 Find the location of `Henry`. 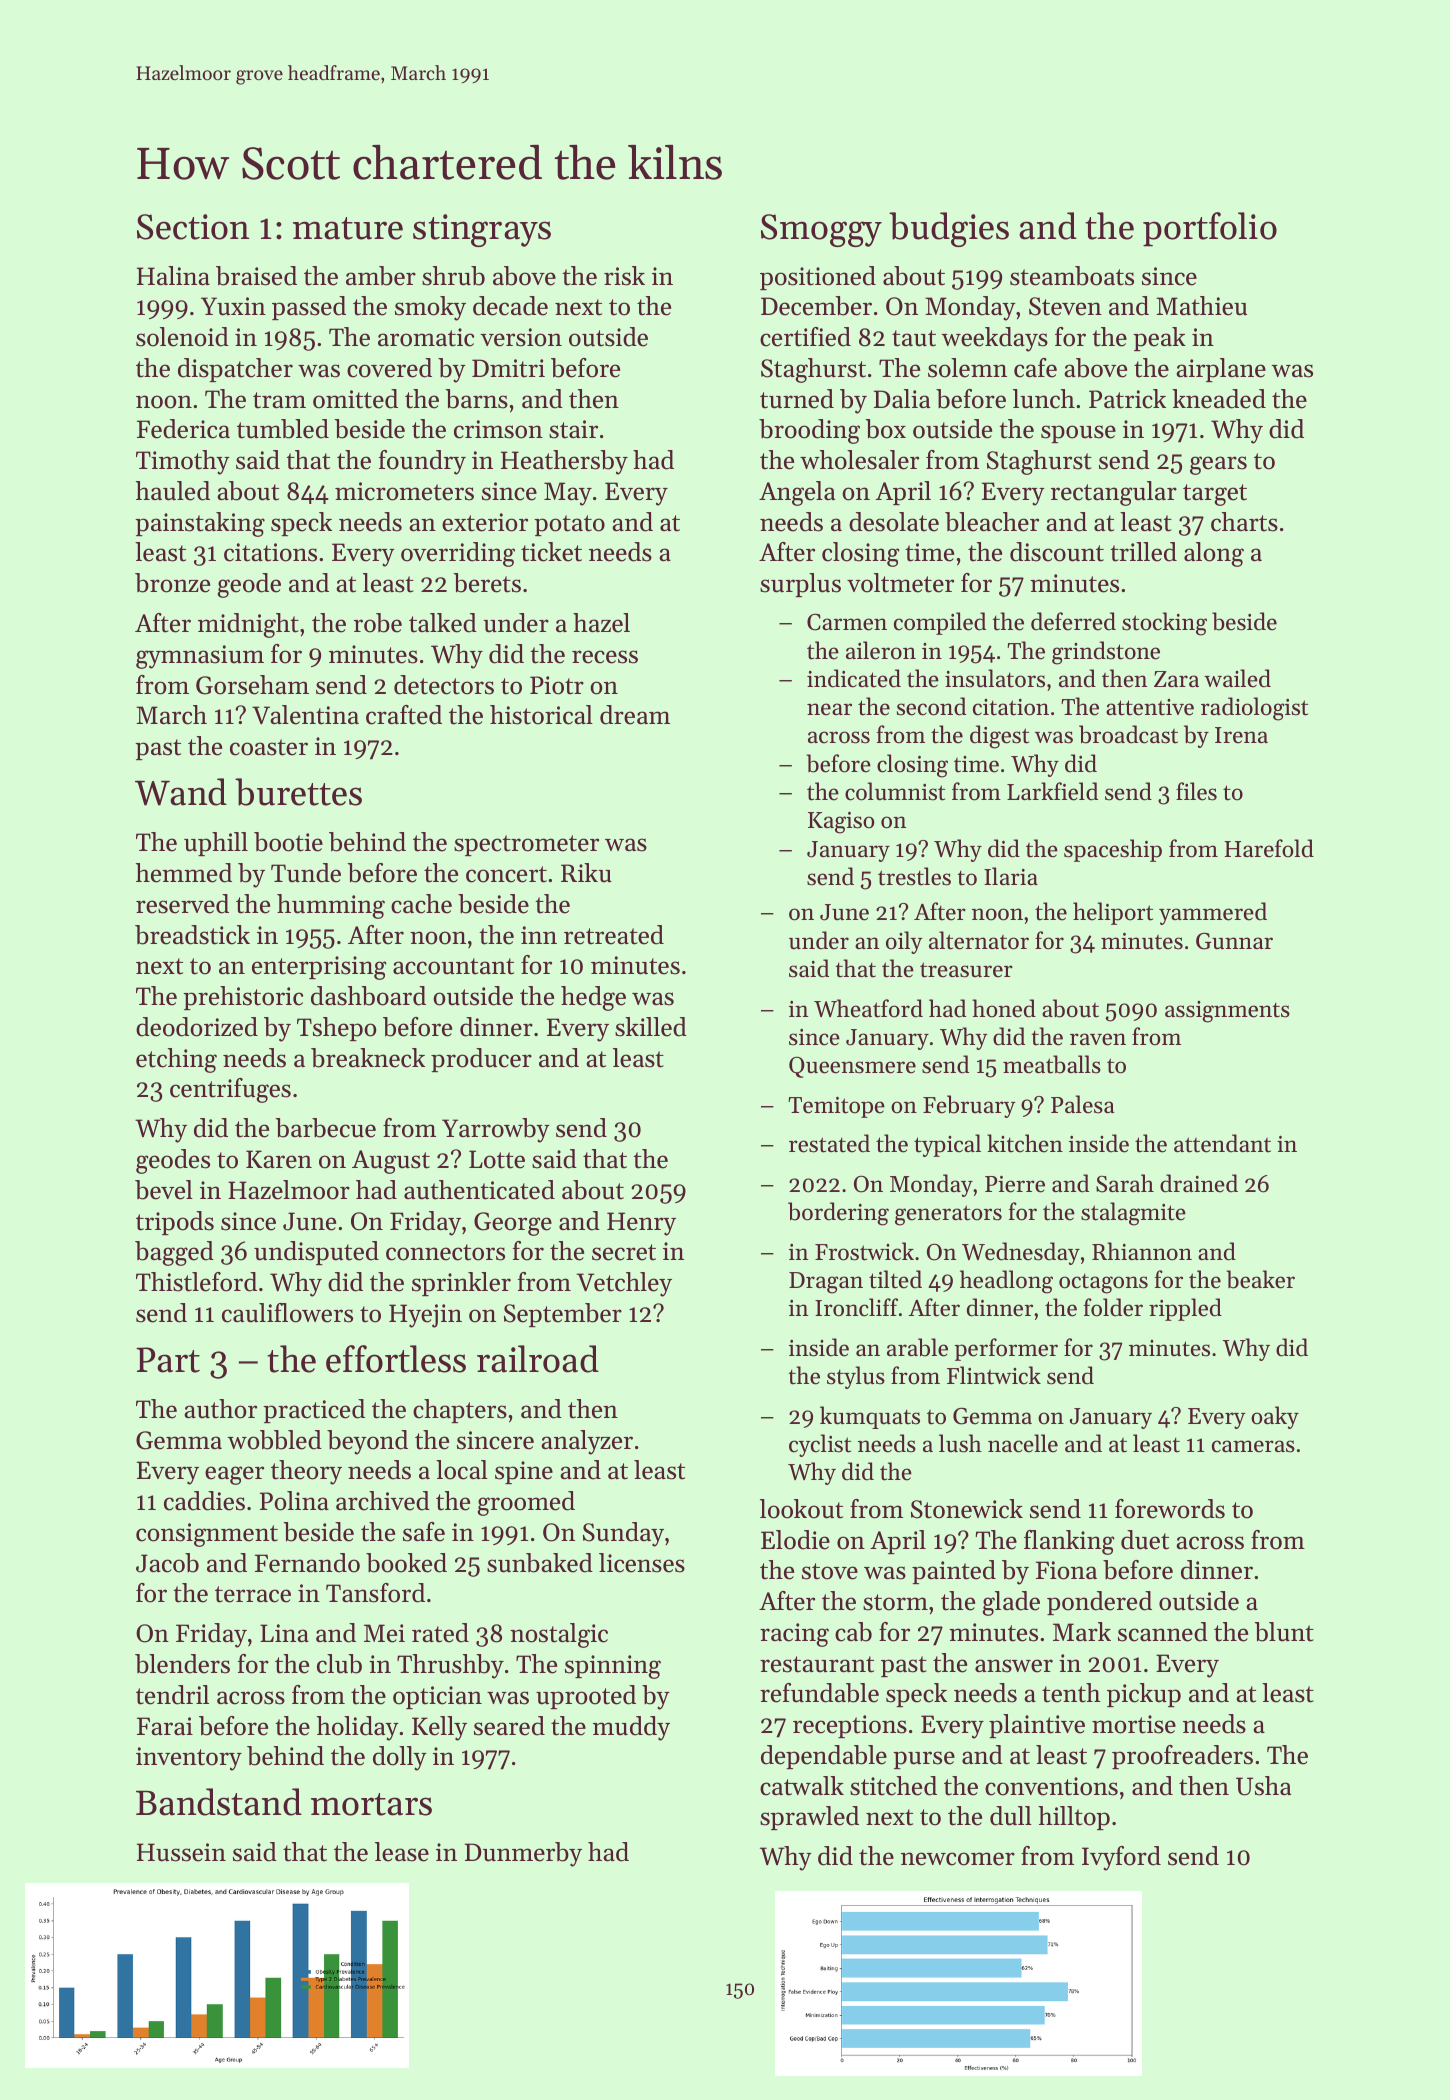

Henry is located at coordinates (641, 1224).
